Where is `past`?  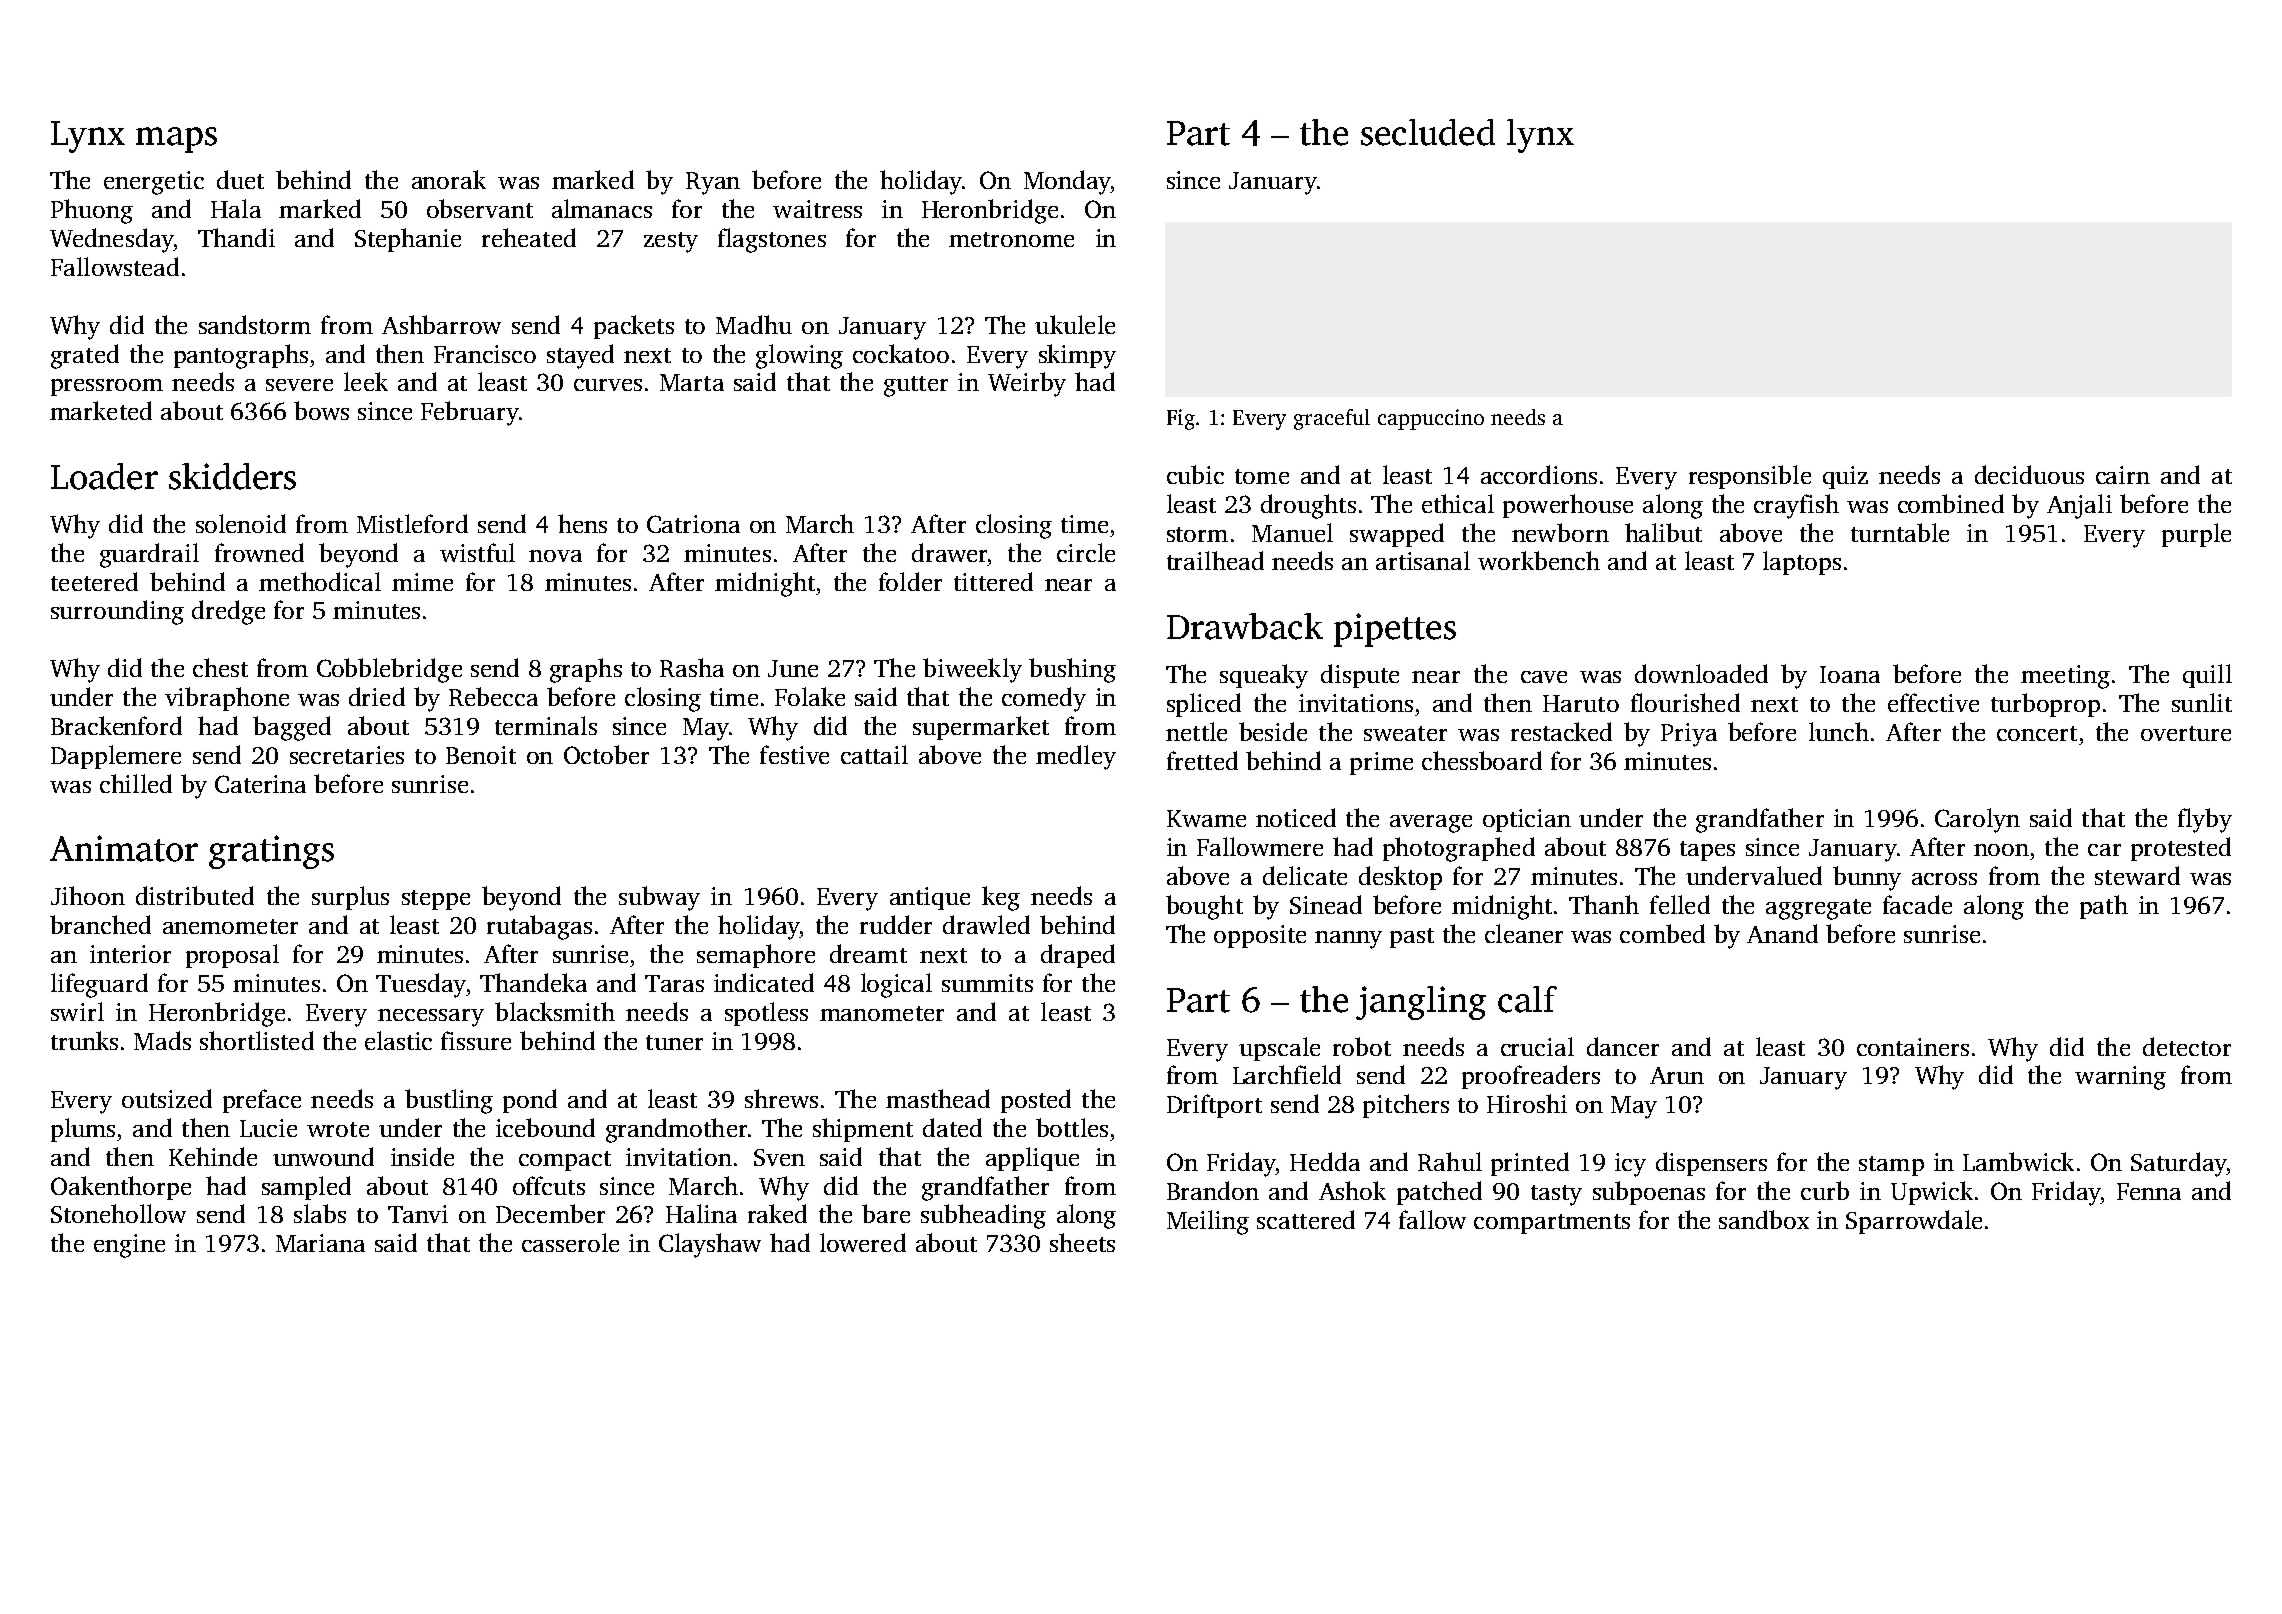
past is located at coordinates (1412, 938).
